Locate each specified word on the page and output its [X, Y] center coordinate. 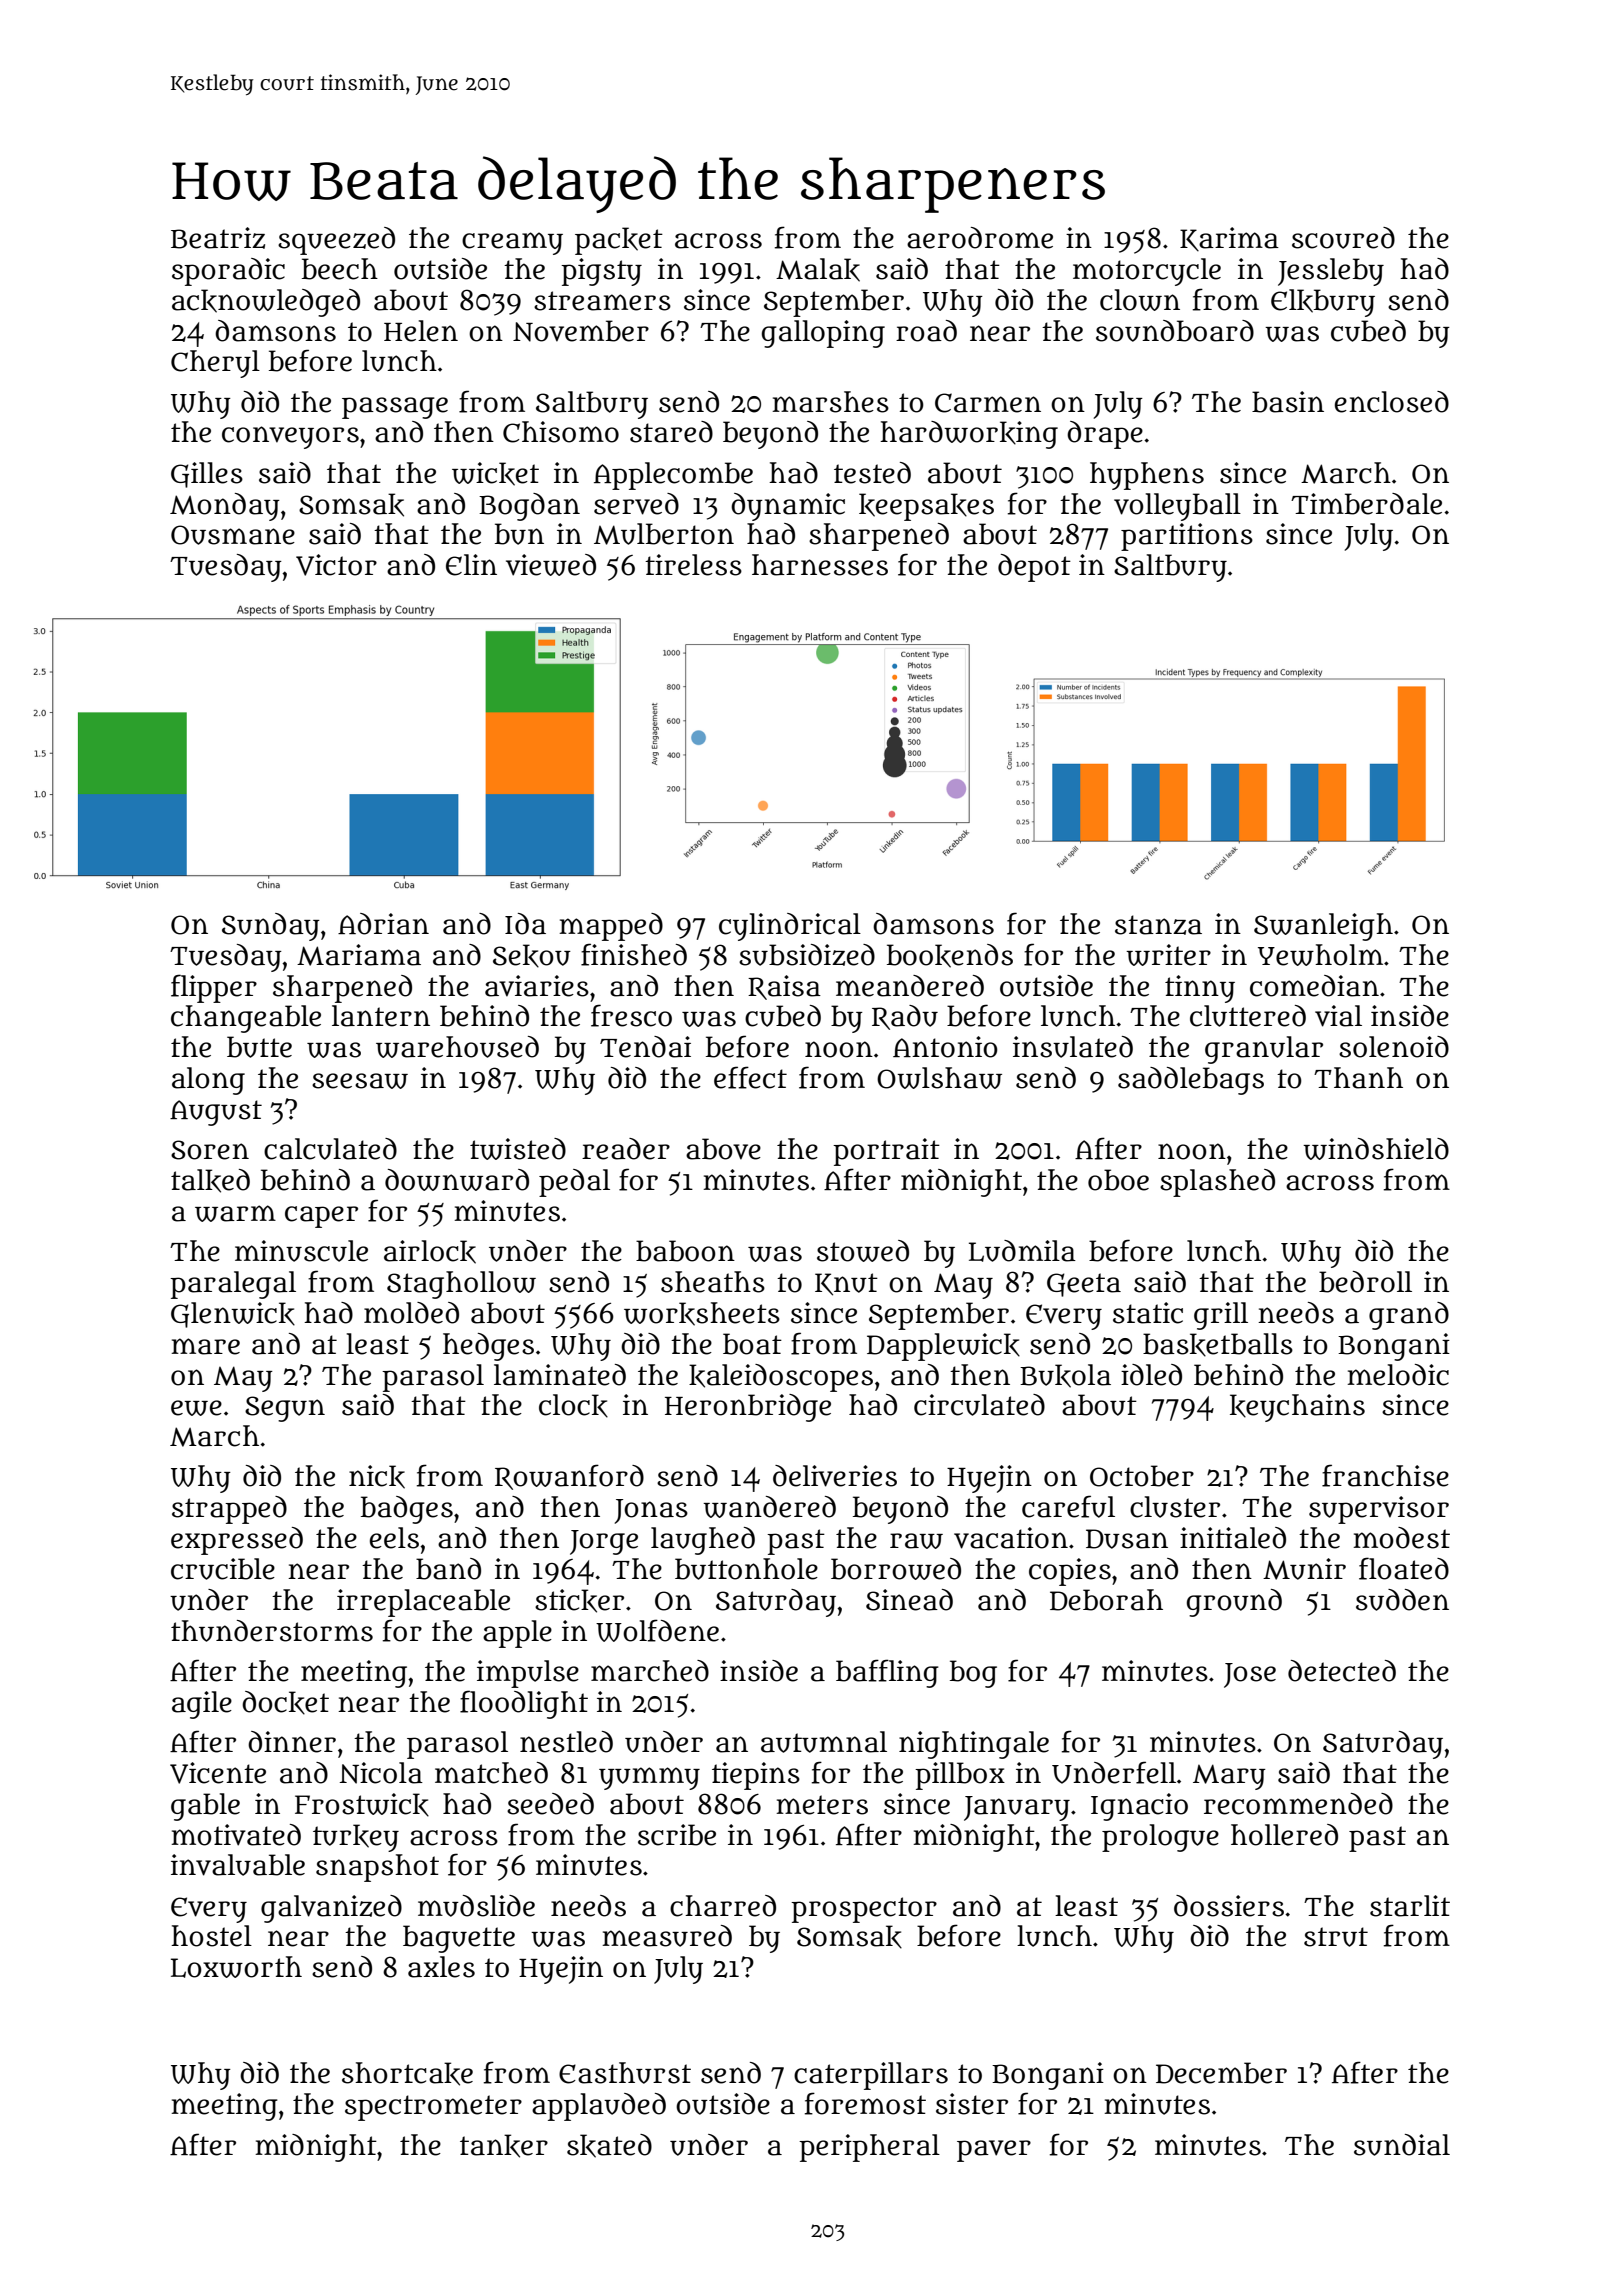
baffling [887, 1673]
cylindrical [790, 927]
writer [1168, 955]
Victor [336, 565]
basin [1288, 402]
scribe [677, 1835]
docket [285, 1703]
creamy [512, 243]
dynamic [788, 507]
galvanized [331, 1909]
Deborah [1106, 1600]
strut [1336, 1937]
